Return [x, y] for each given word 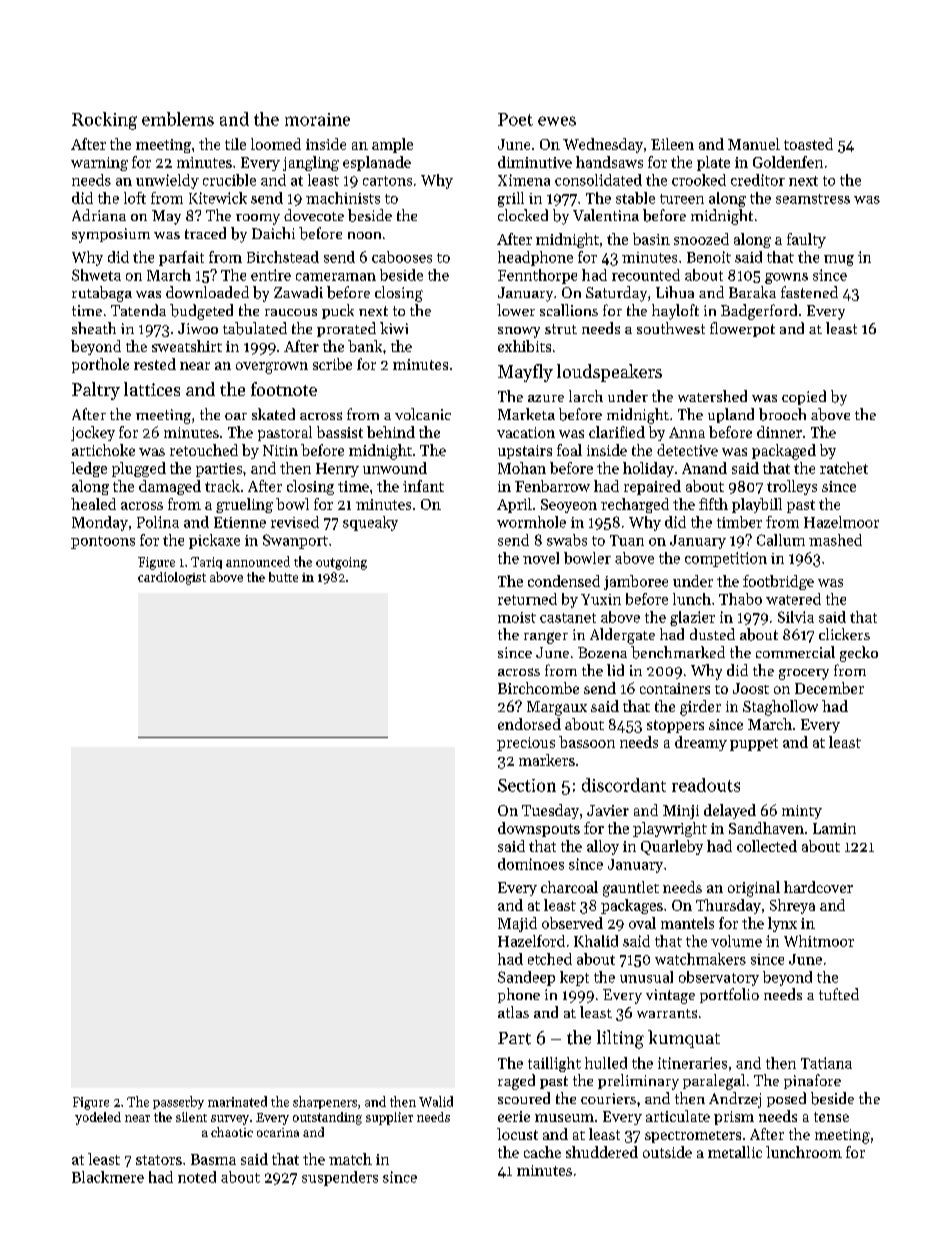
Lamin [834, 828]
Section [527, 785]
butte [283, 577]
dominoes [531, 864]
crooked [699, 180]
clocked [523, 215]
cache [542, 1152]
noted [197, 1177]
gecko [859, 654]
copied [804, 397]
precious [526, 744]
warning [99, 164]
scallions [569, 310]
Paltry [96, 391]
